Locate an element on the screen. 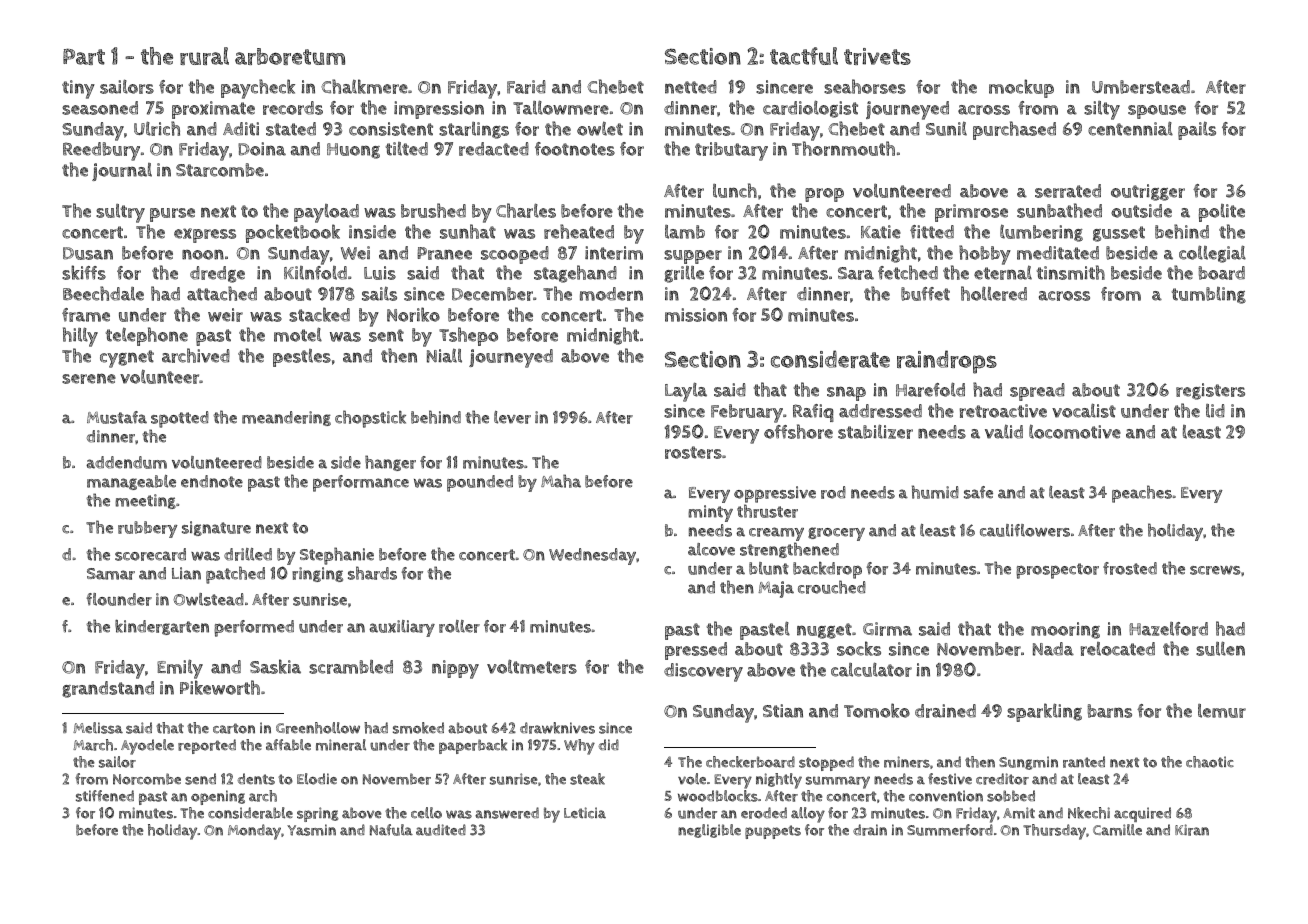 Image resolution: width=1308 pixels, height=924 pixels. peaches is located at coordinates (1142, 494).
